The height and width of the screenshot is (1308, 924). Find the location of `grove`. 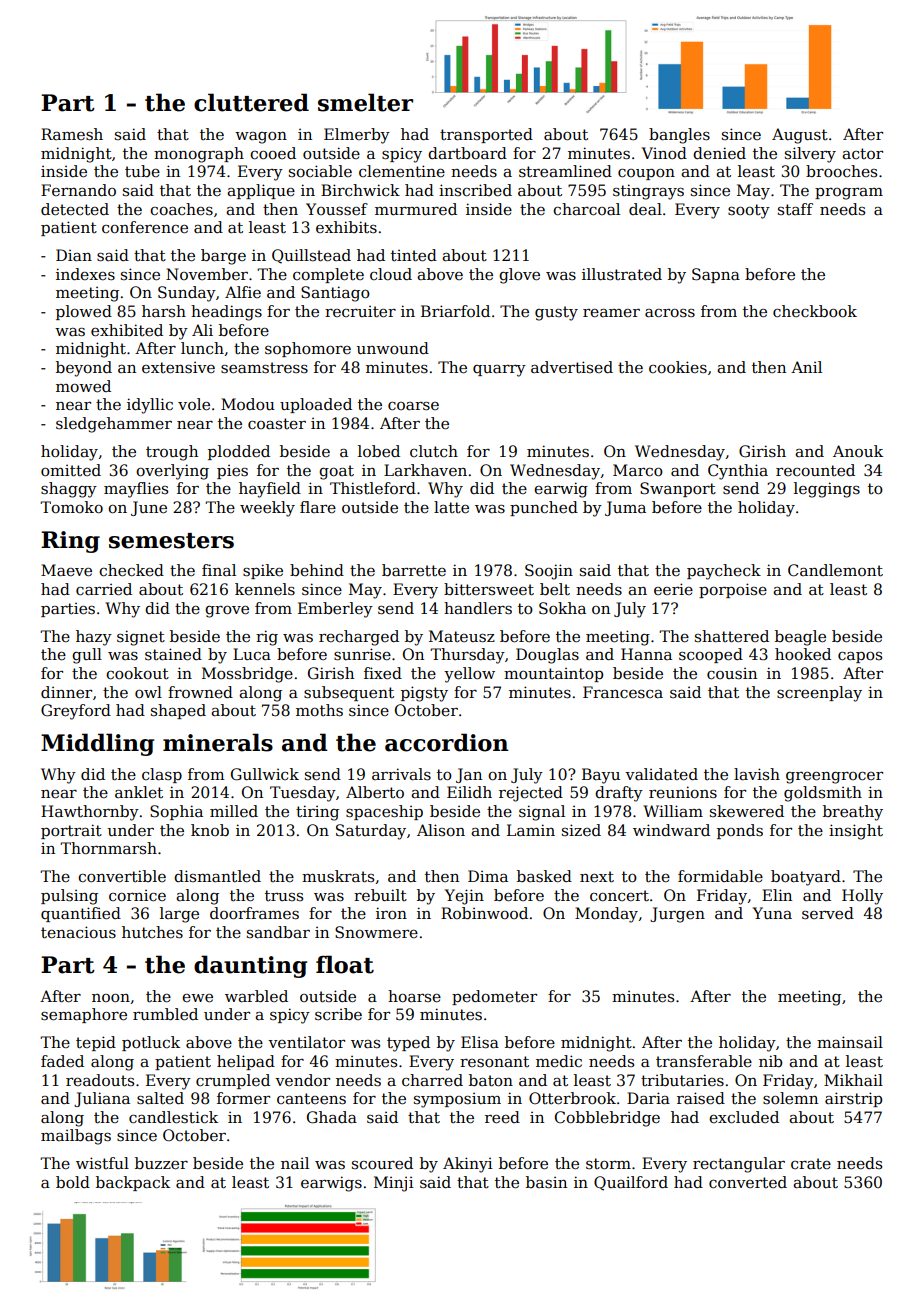

grove is located at coordinates (227, 612).
